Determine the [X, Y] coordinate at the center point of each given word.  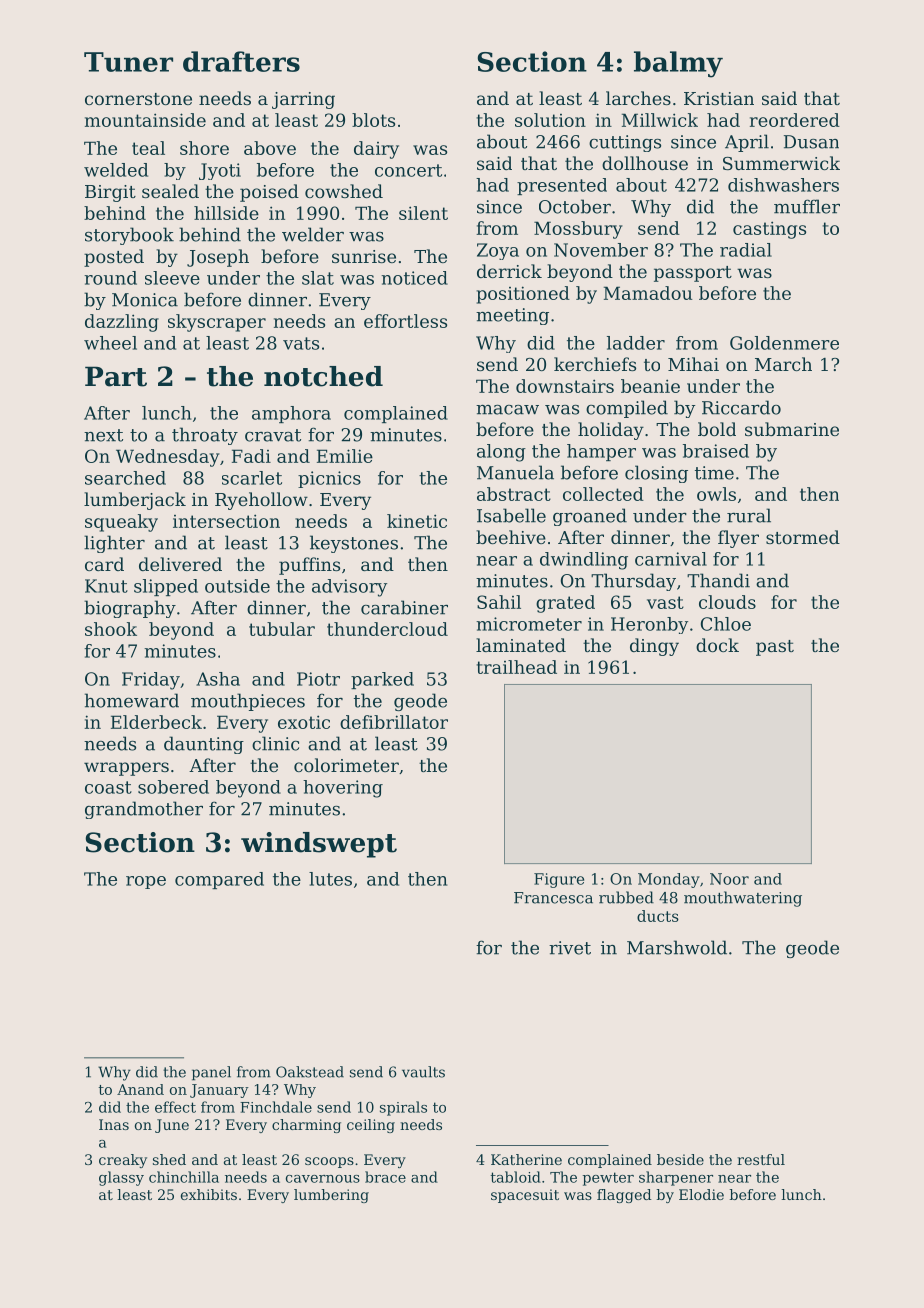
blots [373, 120]
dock [717, 645]
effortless [405, 321]
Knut [106, 586]
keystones [354, 544]
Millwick [660, 120]
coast [108, 787]
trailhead [516, 667]
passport [693, 274]
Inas [114, 1124]
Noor [729, 879]
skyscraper [217, 323]
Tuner [128, 62]
